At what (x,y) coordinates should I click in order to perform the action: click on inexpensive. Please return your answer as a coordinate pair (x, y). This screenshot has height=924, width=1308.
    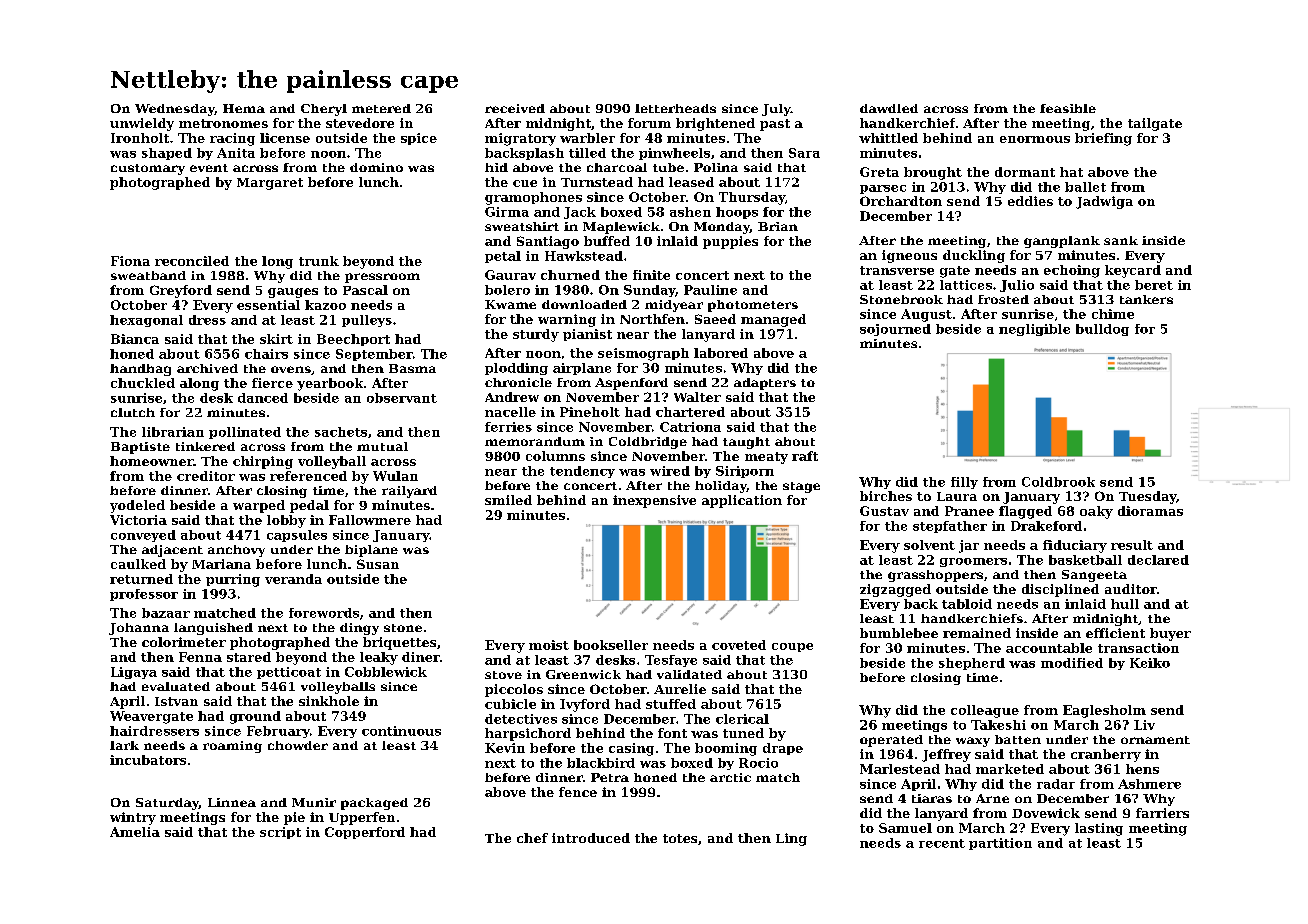
    Looking at the image, I should click on (654, 501).
